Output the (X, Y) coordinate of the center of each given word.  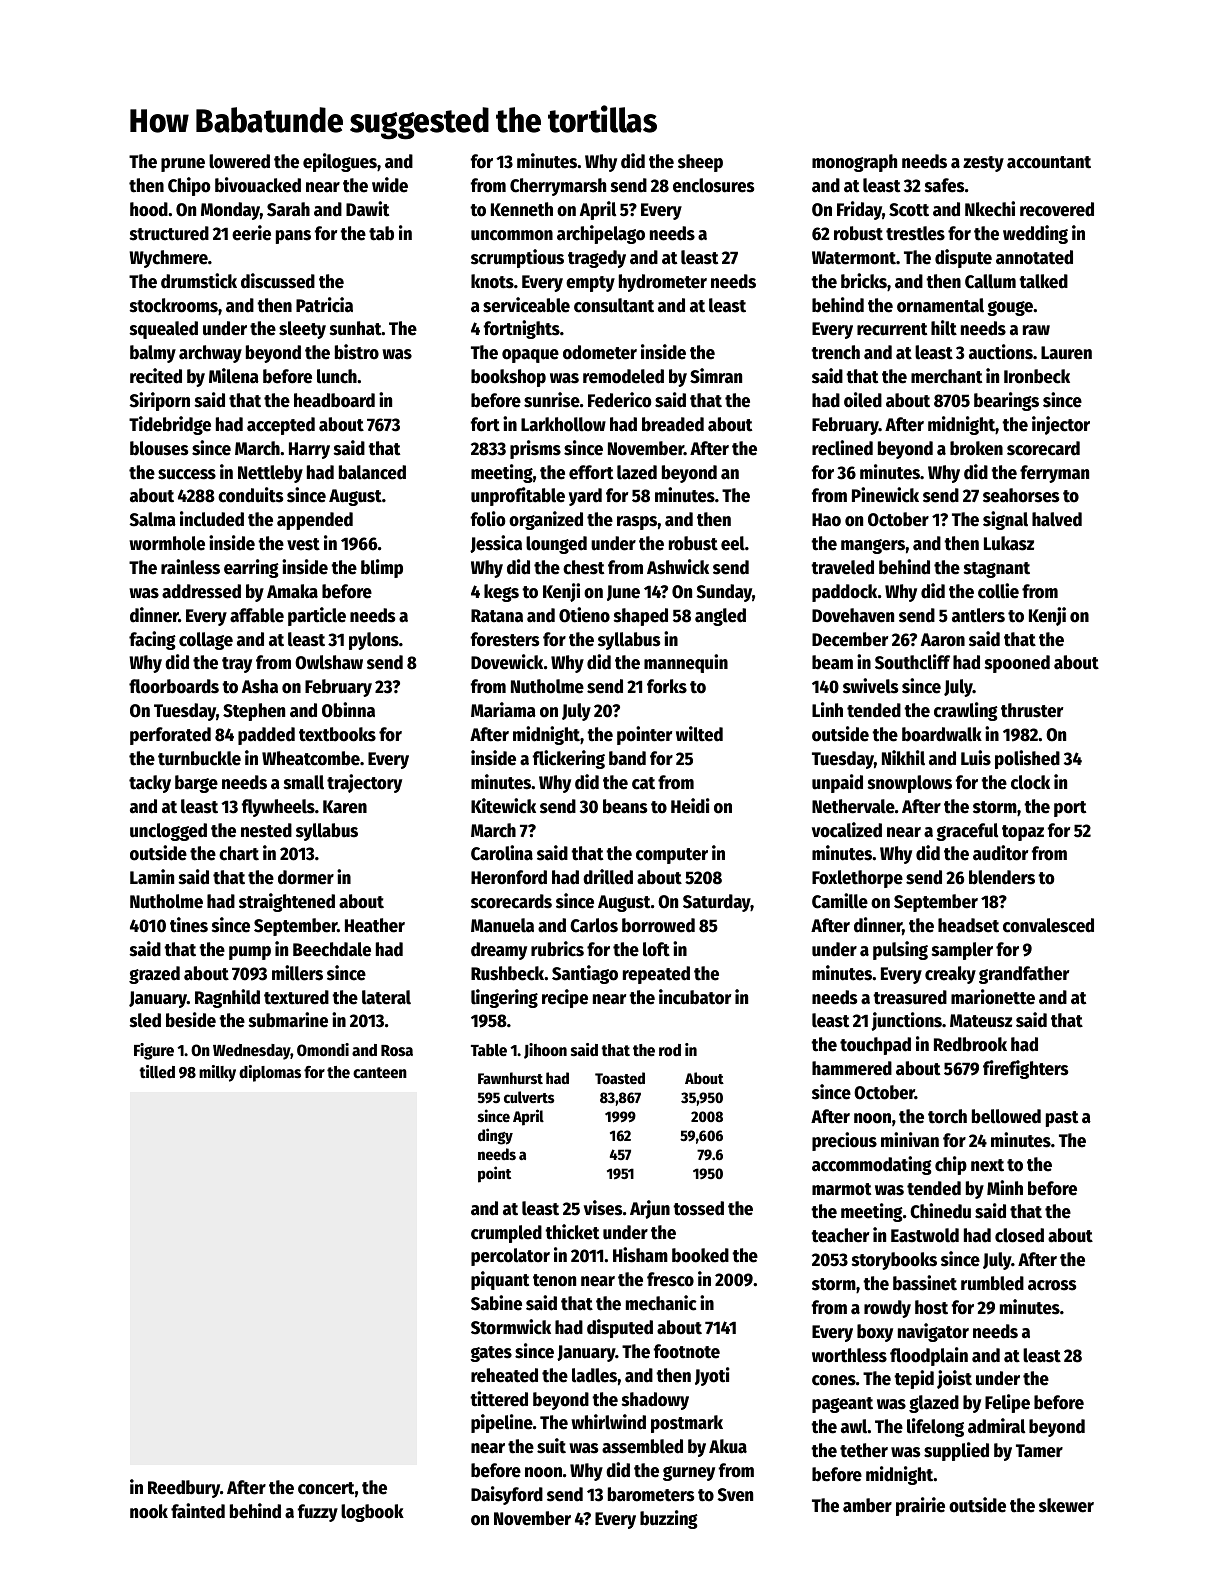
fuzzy (318, 1513)
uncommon (512, 235)
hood (149, 209)
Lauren (1066, 353)
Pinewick (885, 495)
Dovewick (507, 662)
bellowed (1006, 1116)
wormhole (167, 543)
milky (217, 1073)
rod (670, 1050)
